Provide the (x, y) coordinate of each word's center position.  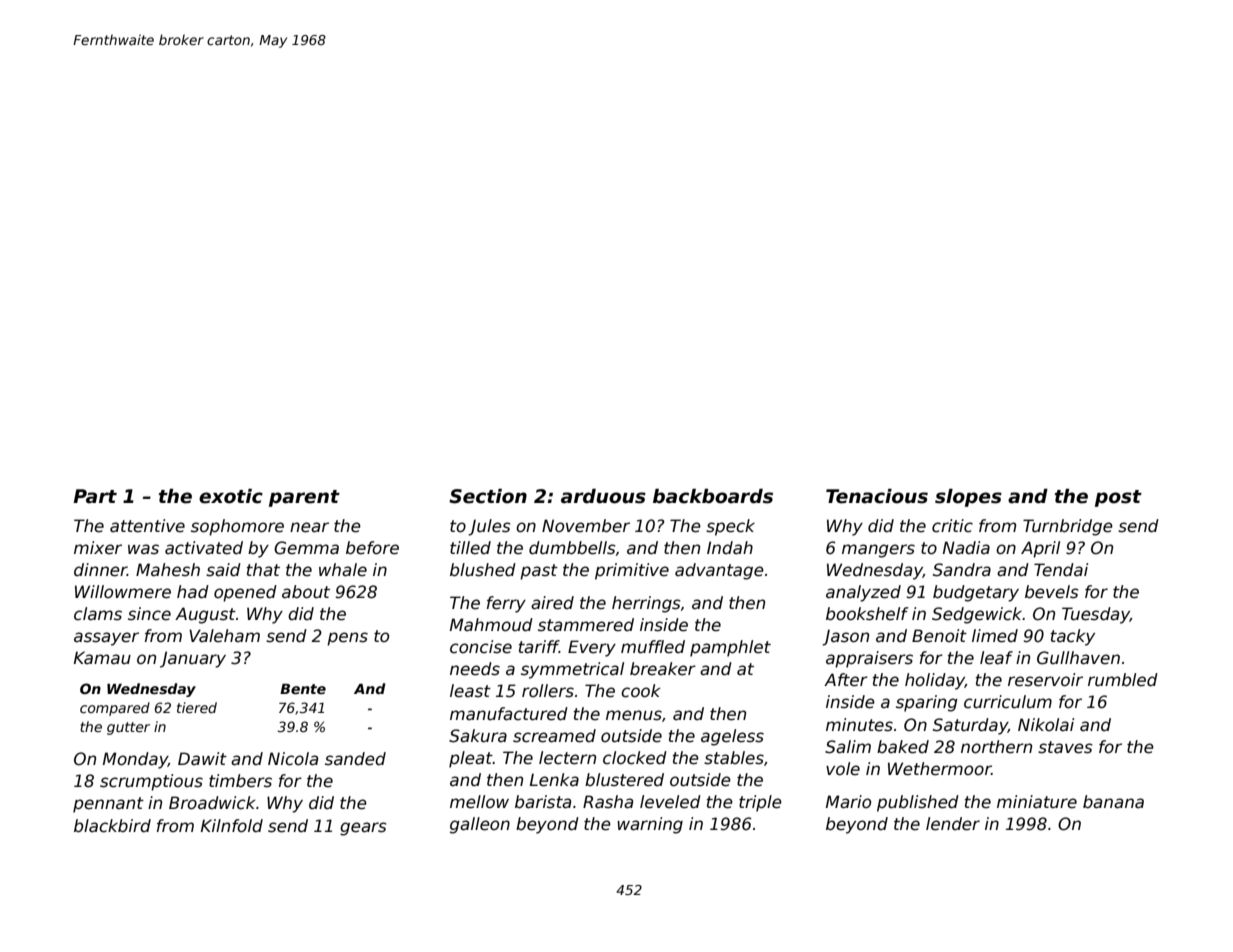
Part (95, 496)
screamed (554, 736)
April (1040, 549)
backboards (713, 496)
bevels (1052, 592)
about (306, 592)
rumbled (1123, 680)
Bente (303, 689)
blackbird (112, 826)
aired (552, 603)
